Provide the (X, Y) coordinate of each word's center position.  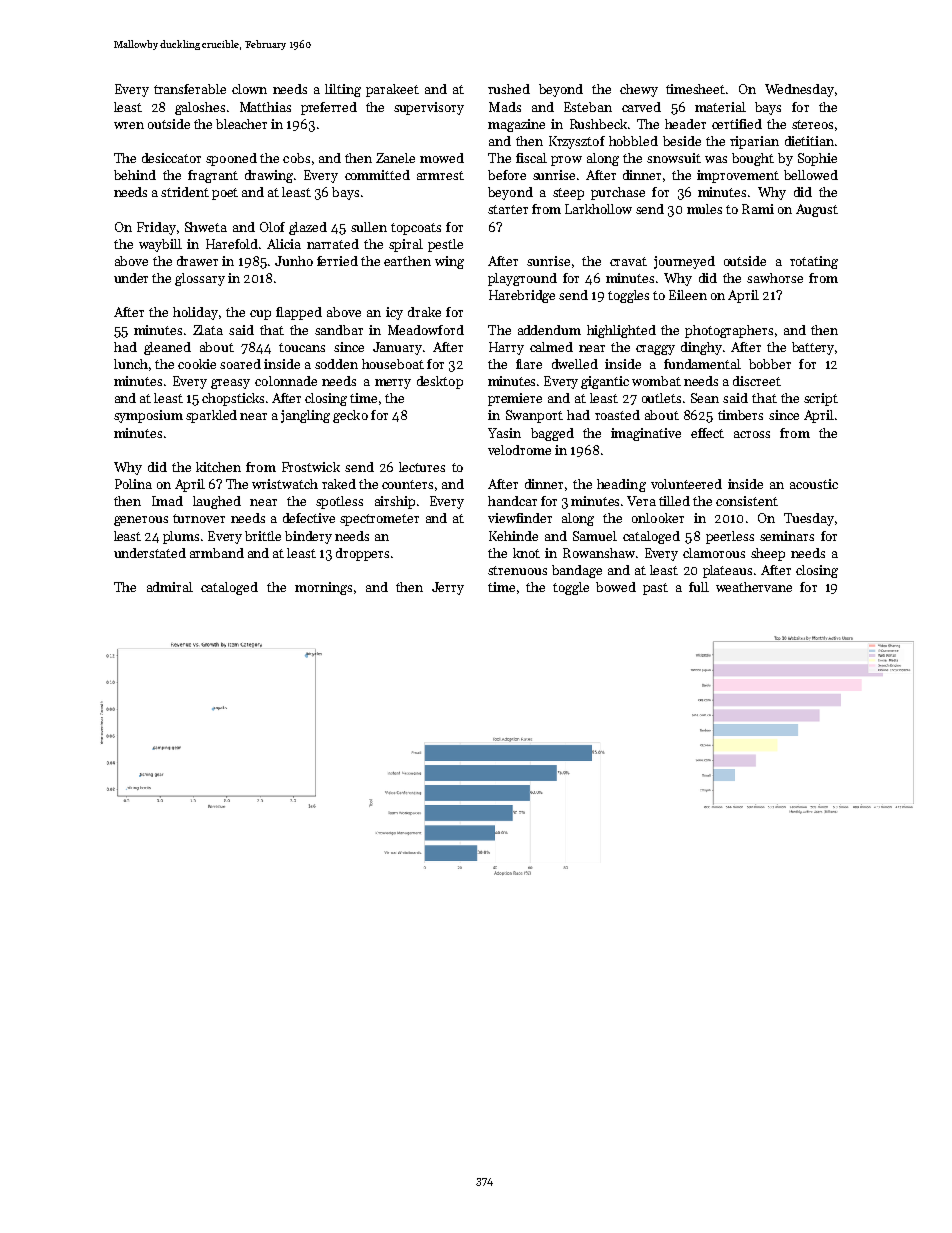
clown (249, 89)
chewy (639, 90)
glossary (200, 279)
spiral (406, 245)
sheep (768, 554)
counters (407, 484)
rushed (509, 89)
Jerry (448, 588)
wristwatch (285, 484)
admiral (170, 587)
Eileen (688, 295)
